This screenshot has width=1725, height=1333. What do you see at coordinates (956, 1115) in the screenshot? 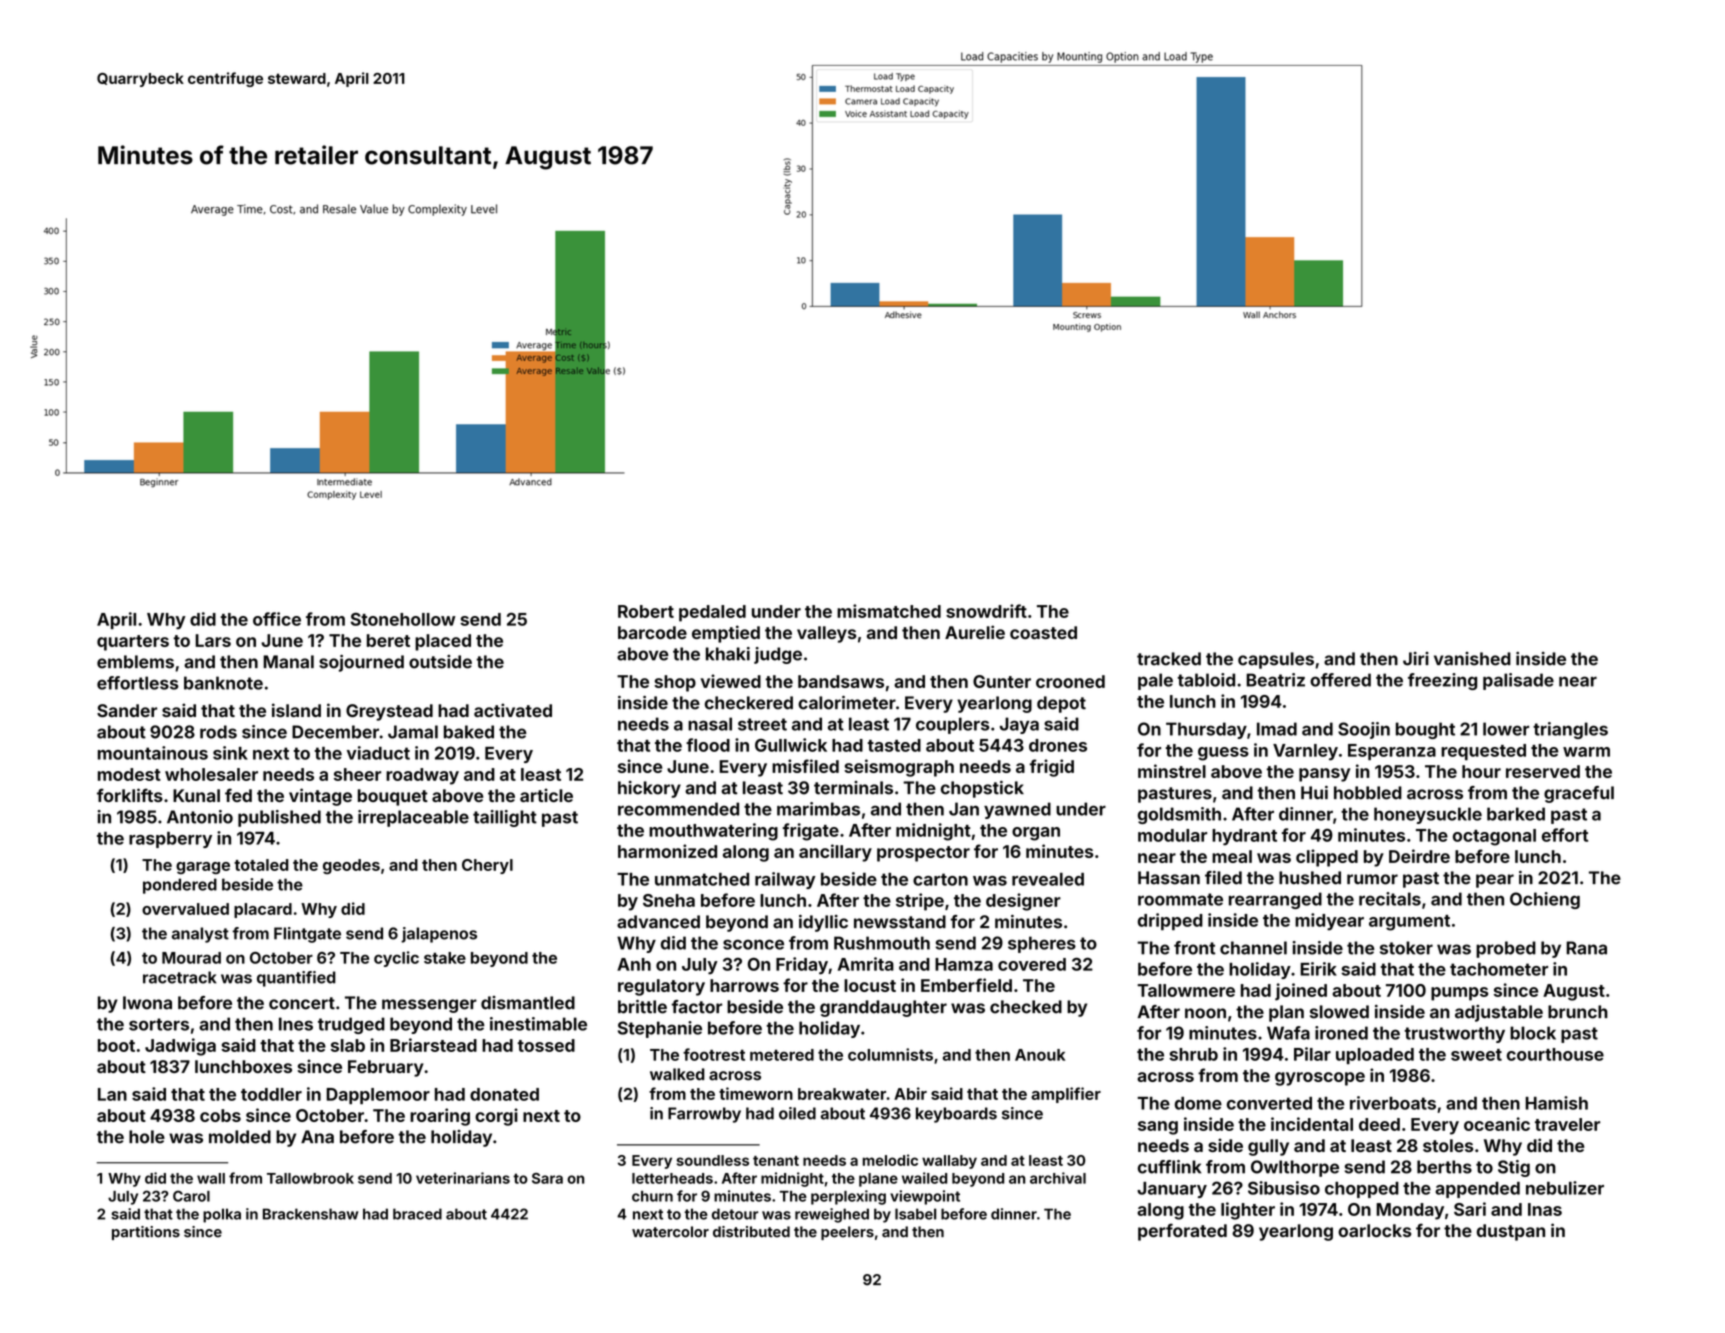
I see `keyboards` at bounding box center [956, 1115].
